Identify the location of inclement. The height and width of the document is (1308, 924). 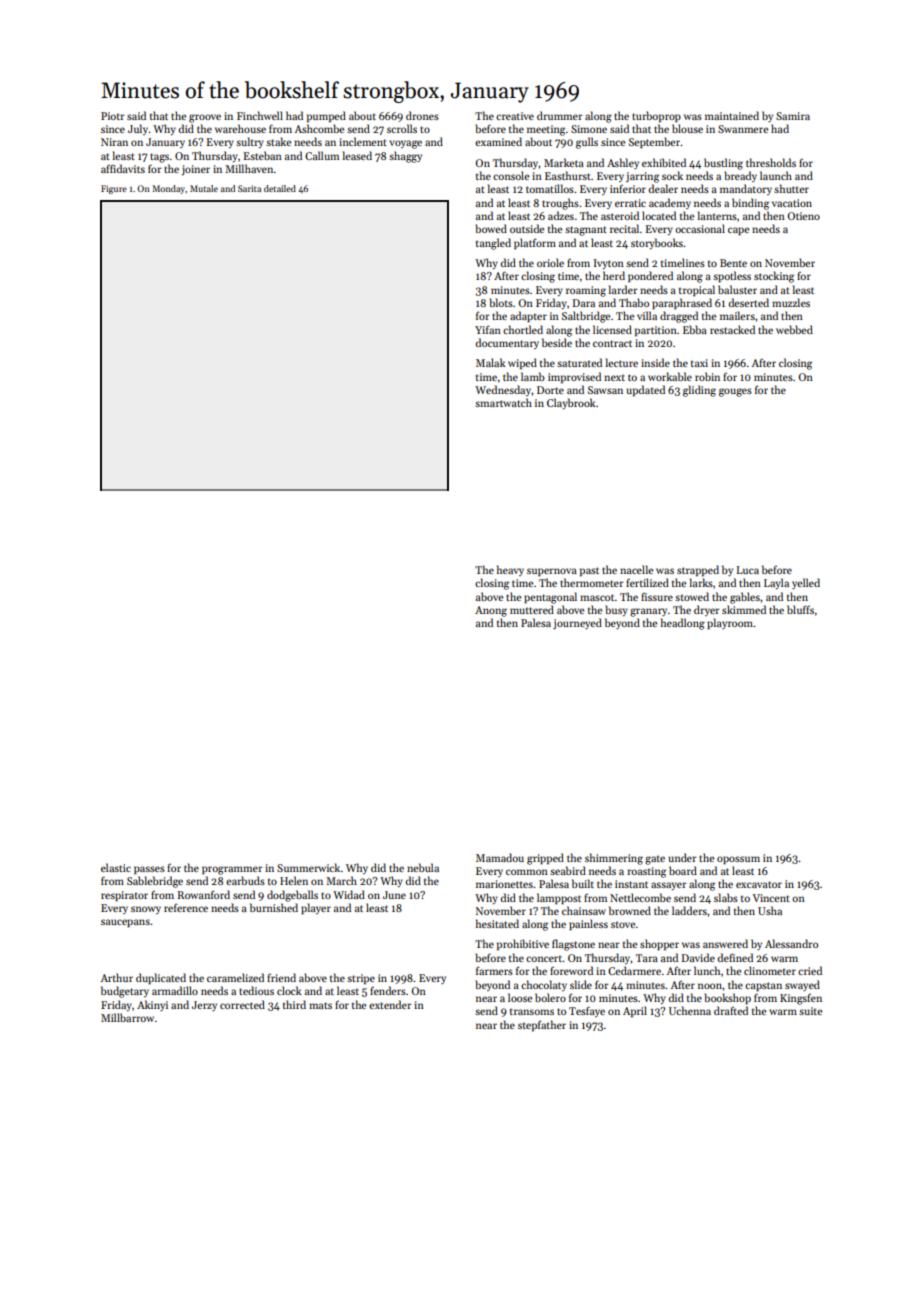
(363, 141).
